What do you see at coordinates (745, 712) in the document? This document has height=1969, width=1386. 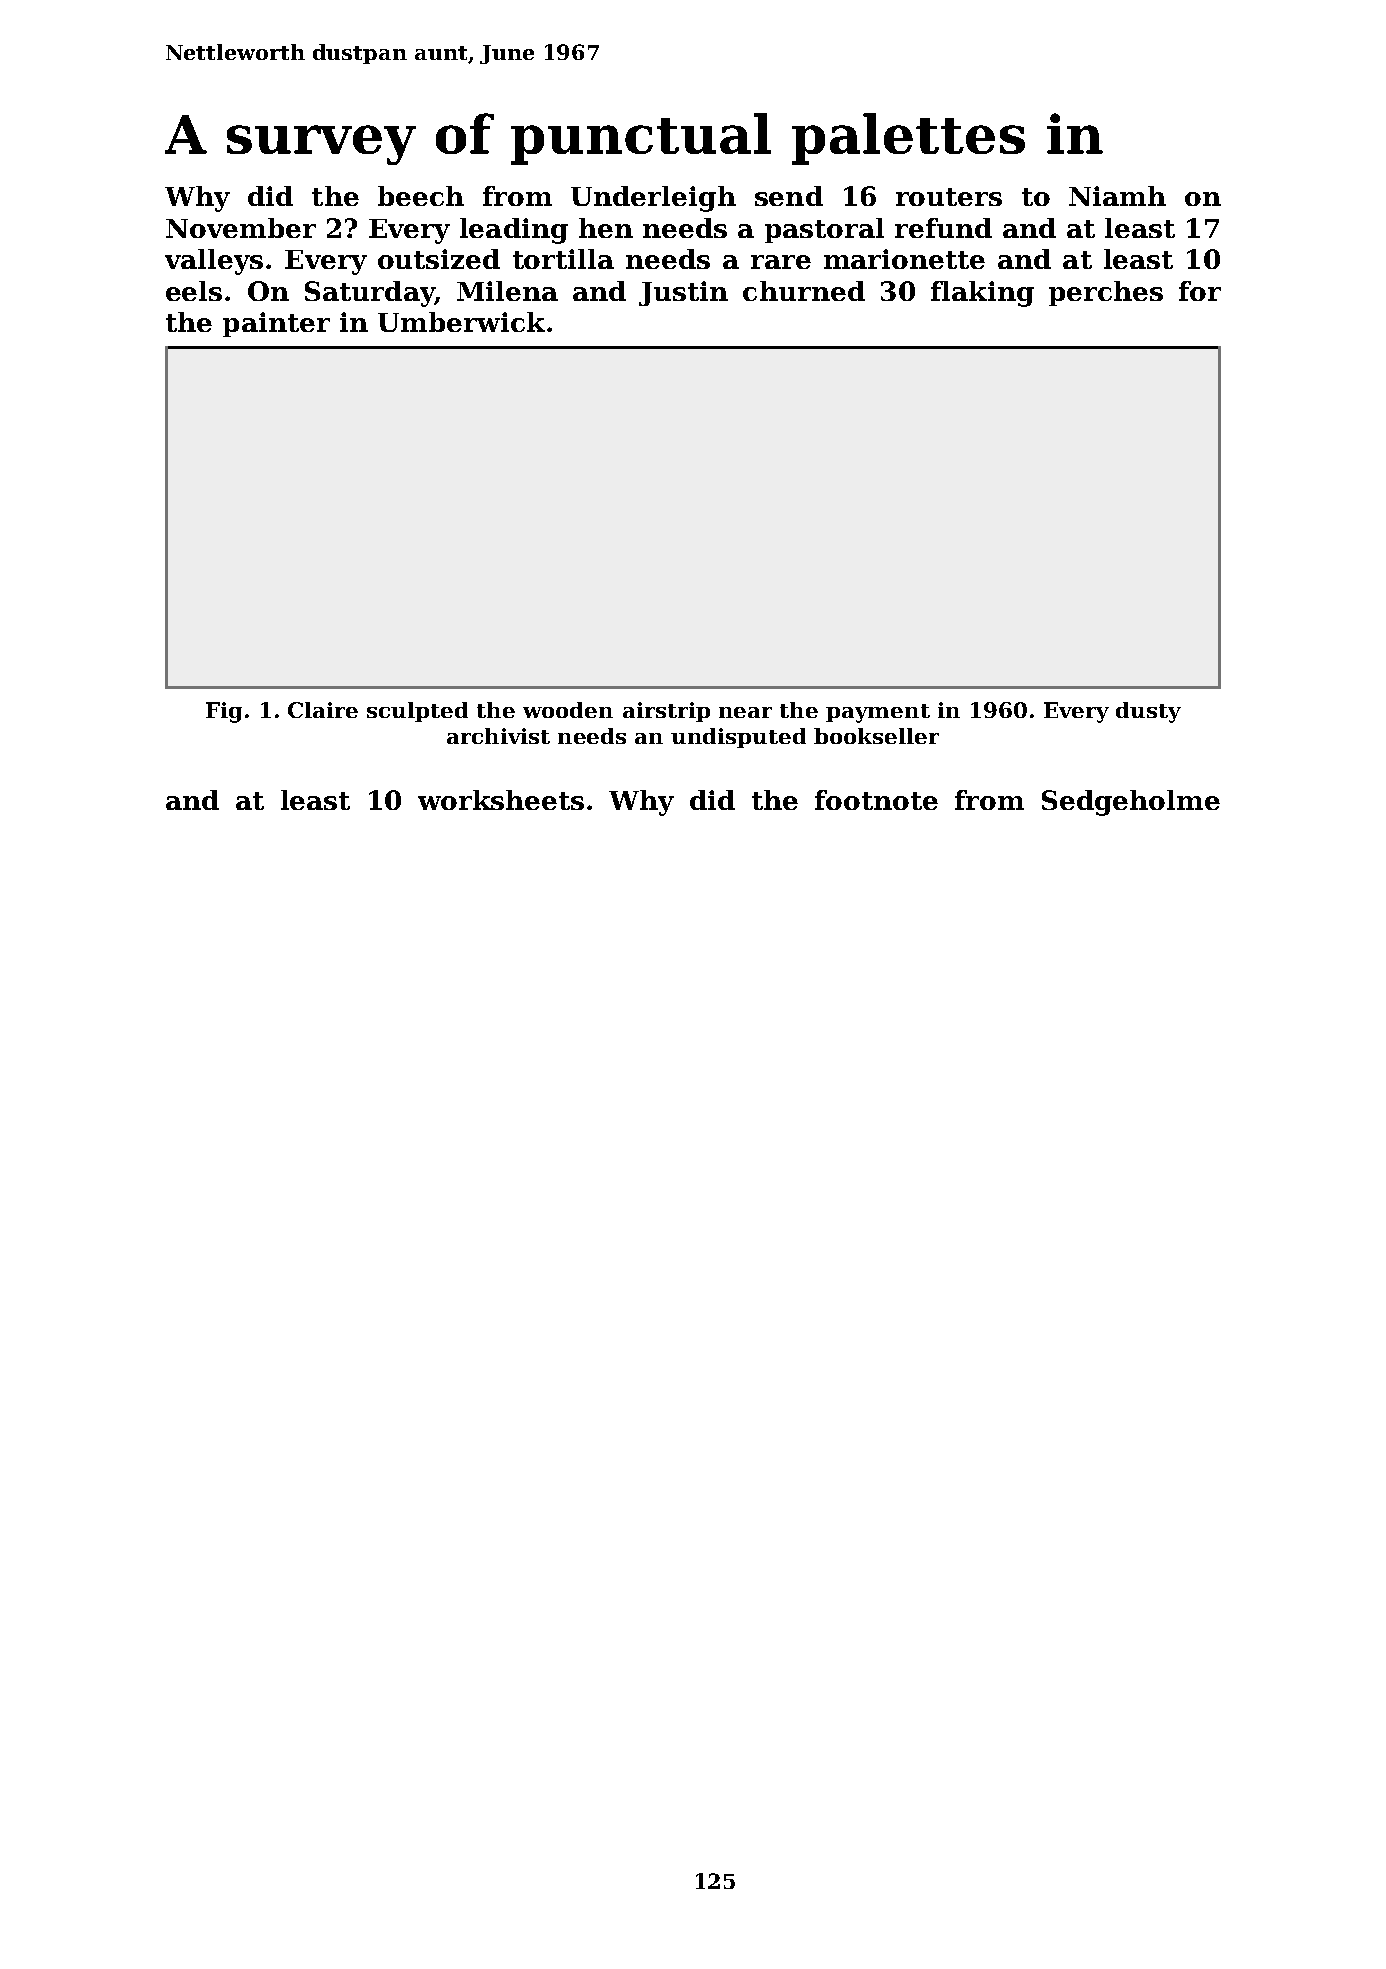 I see `near` at bounding box center [745, 712].
